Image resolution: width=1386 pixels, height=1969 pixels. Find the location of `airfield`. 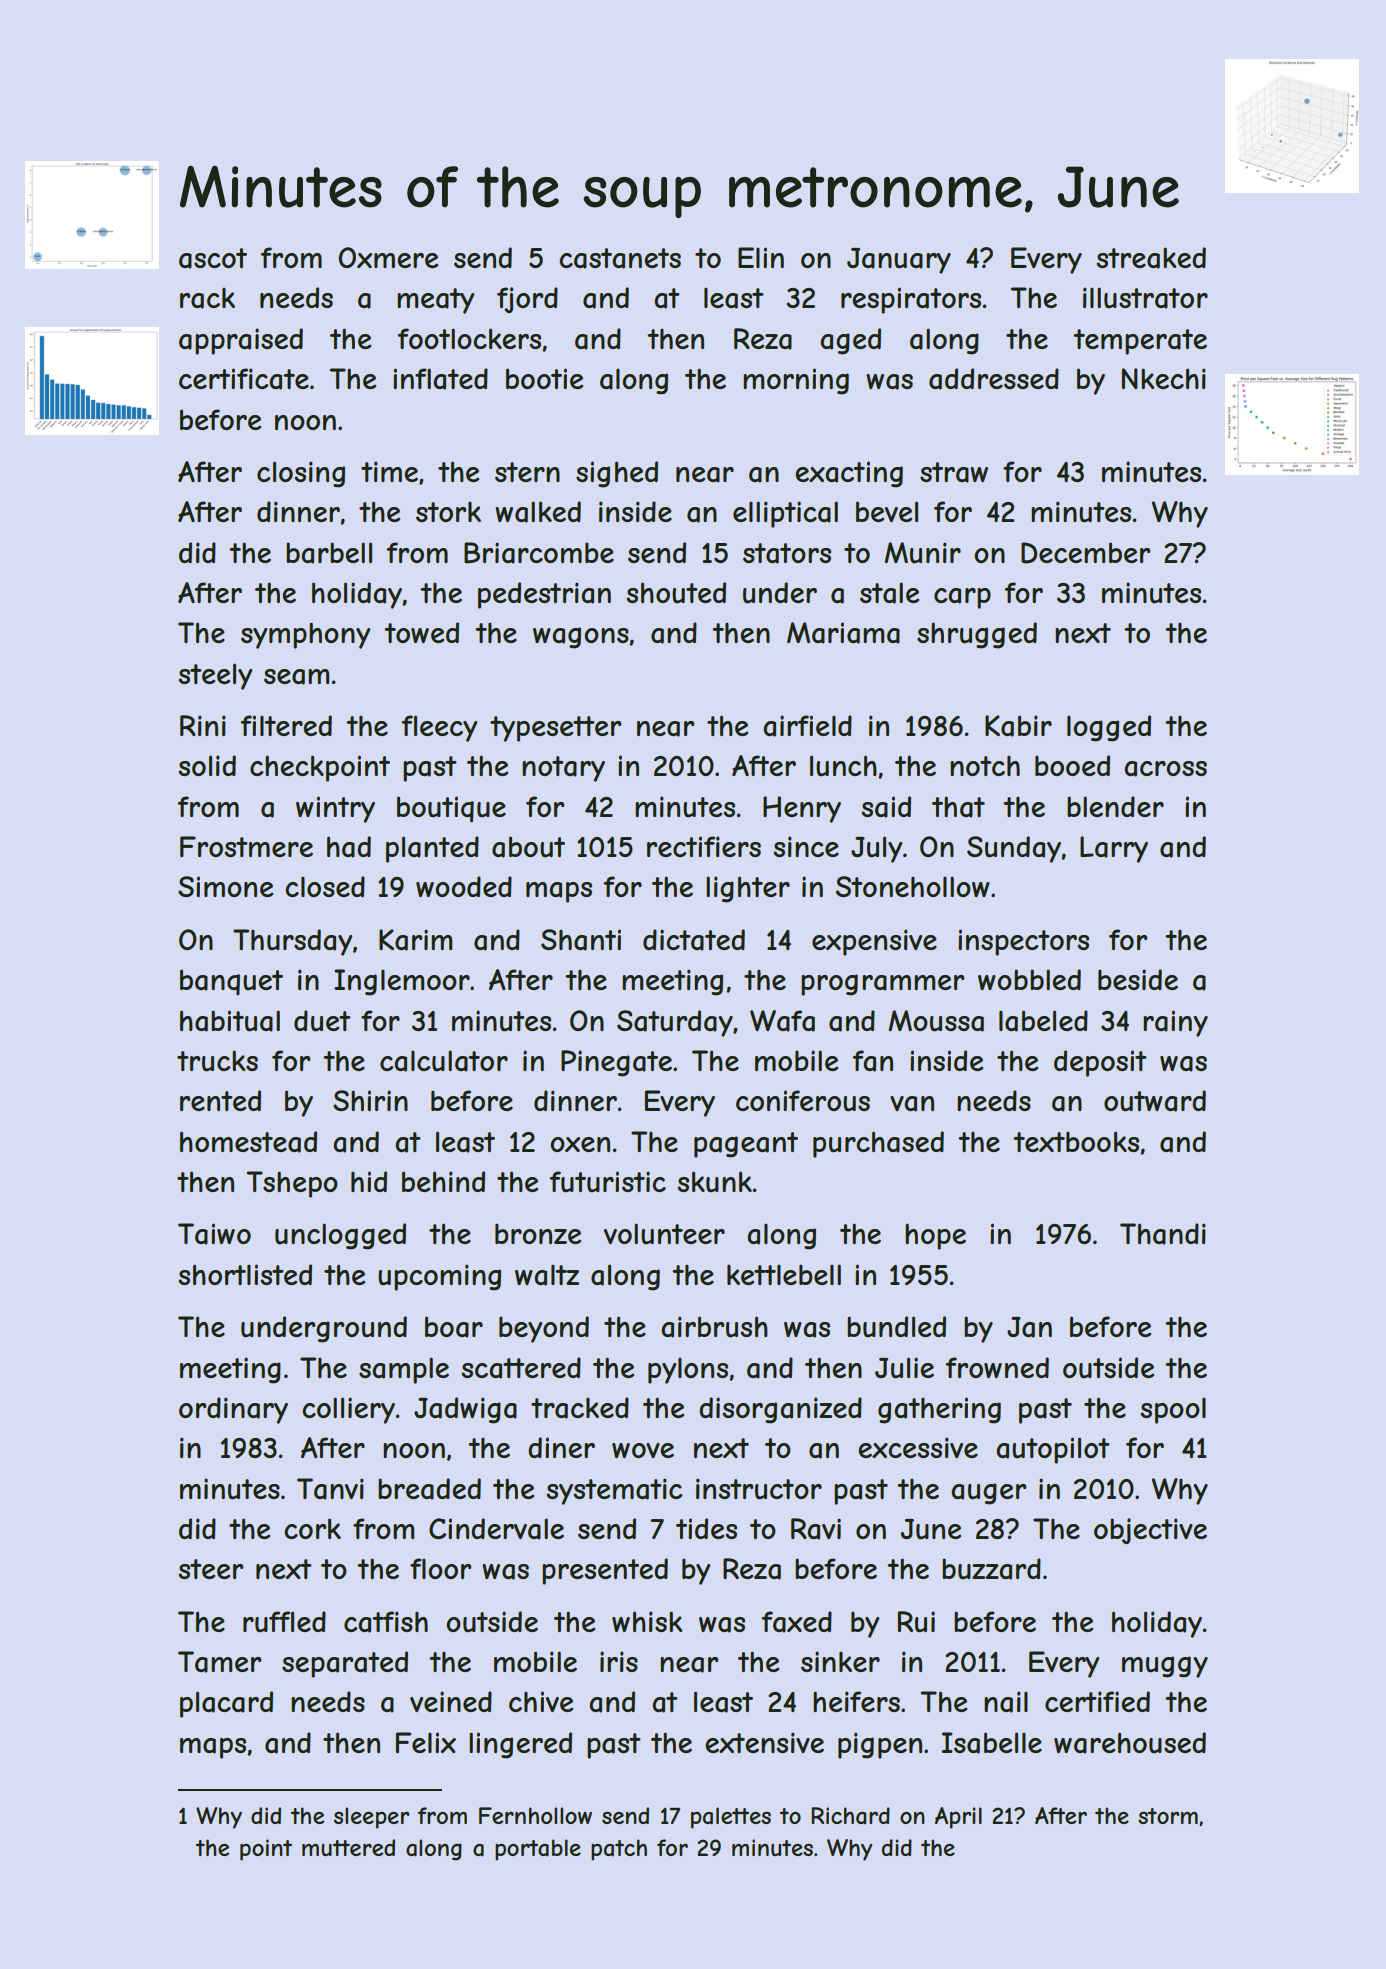

airfield is located at coordinates (807, 726).
